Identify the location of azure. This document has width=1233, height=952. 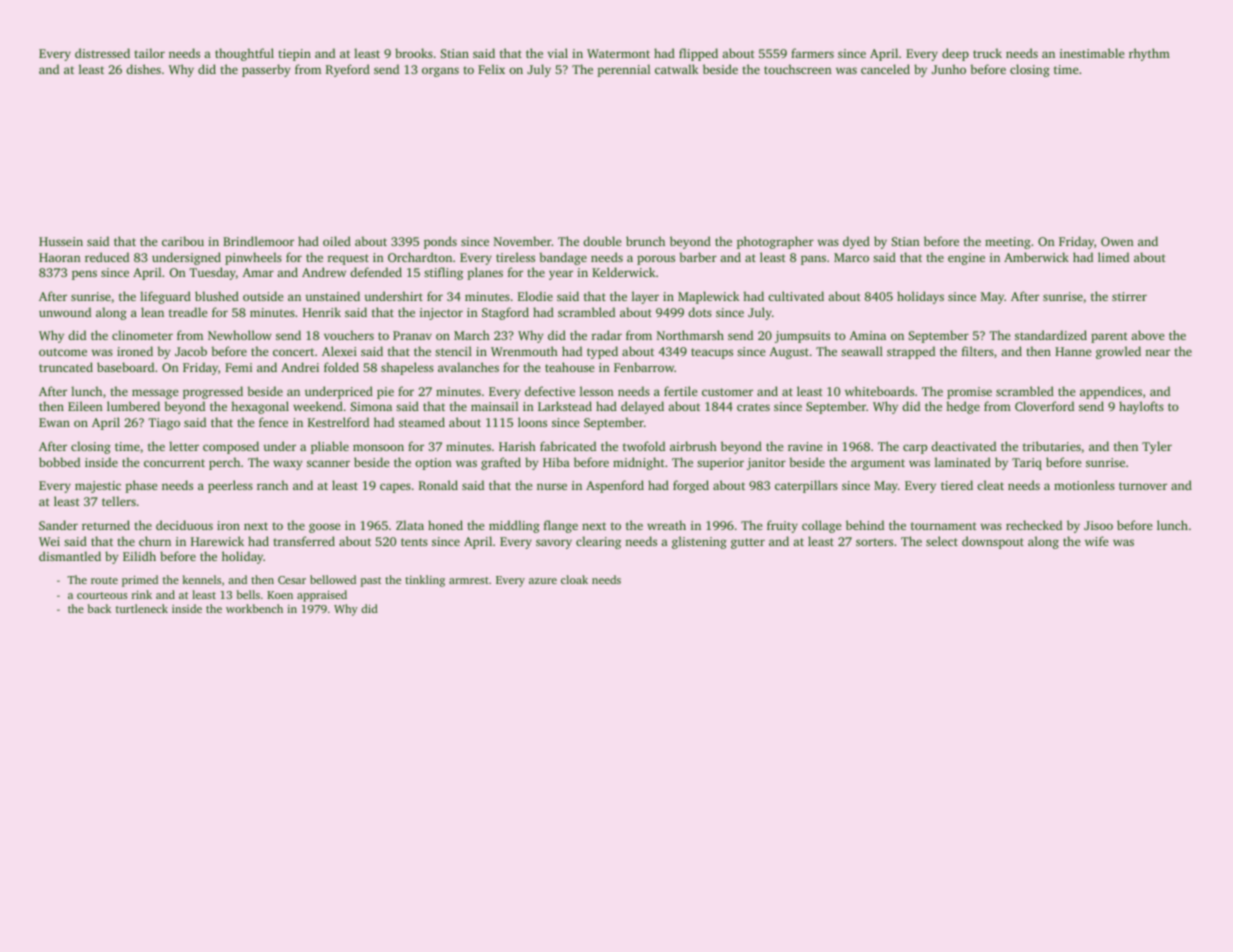
(543, 581).
